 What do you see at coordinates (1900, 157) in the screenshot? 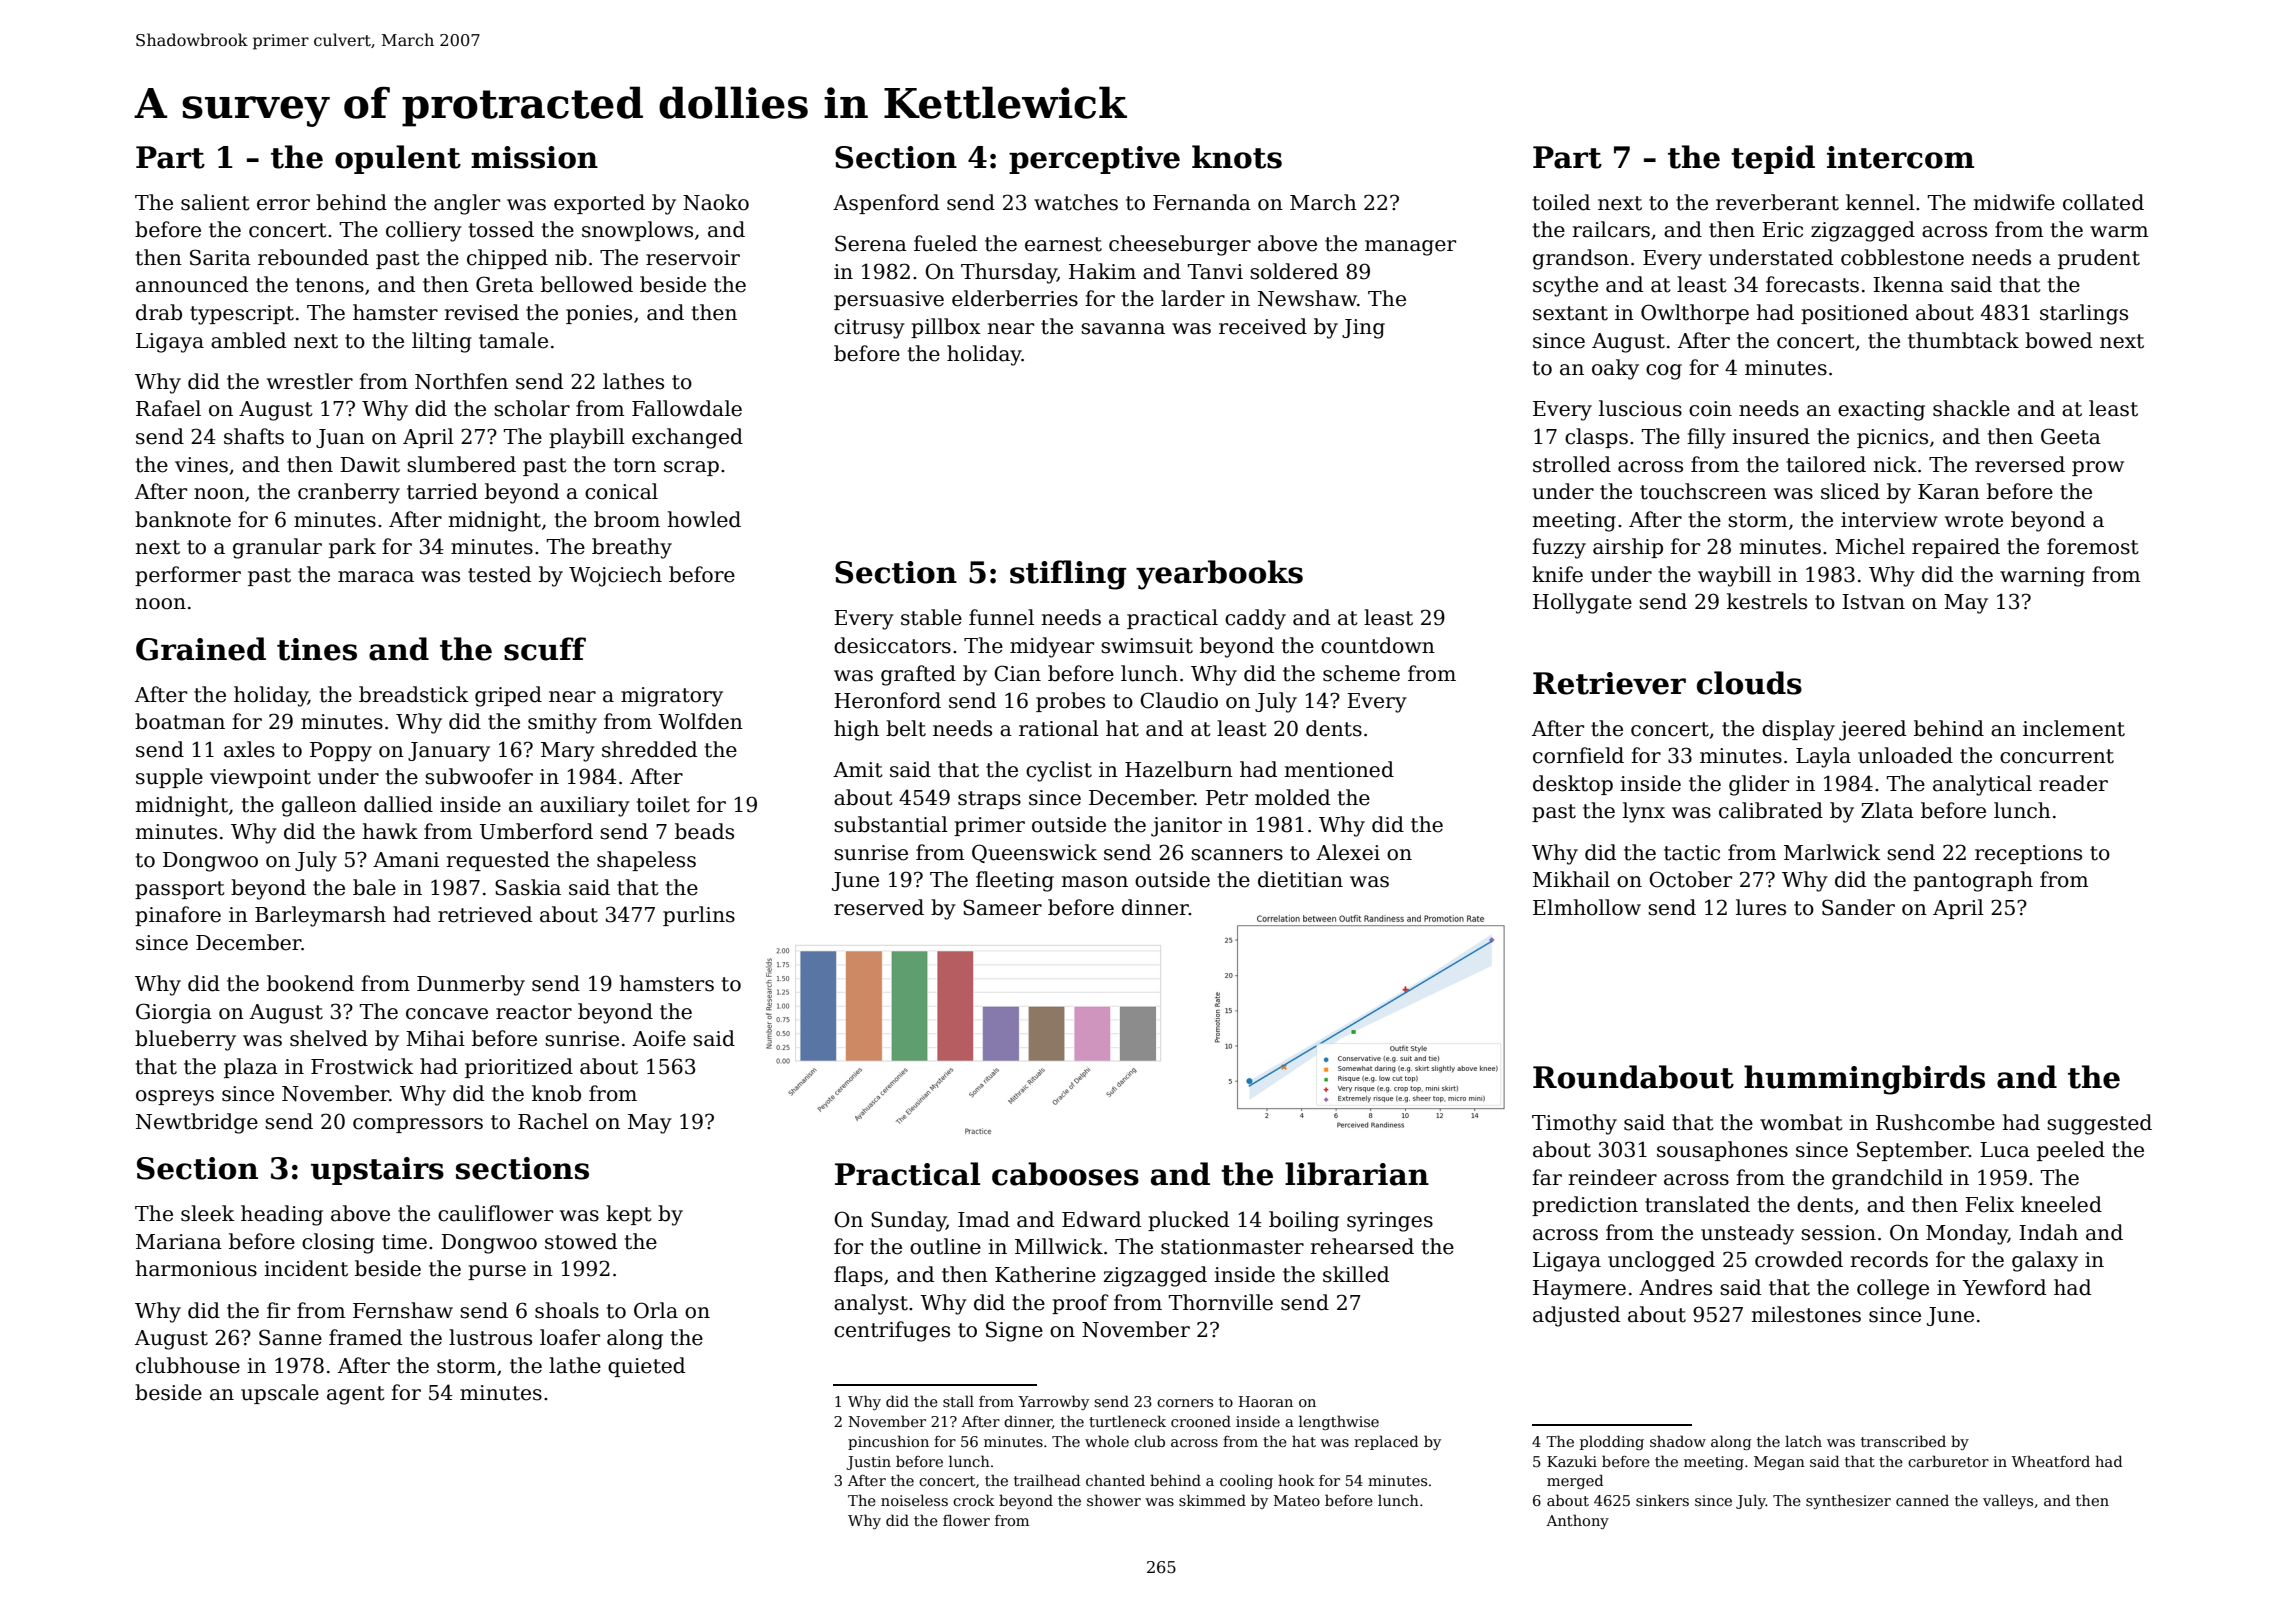
I see `intercom` at bounding box center [1900, 157].
